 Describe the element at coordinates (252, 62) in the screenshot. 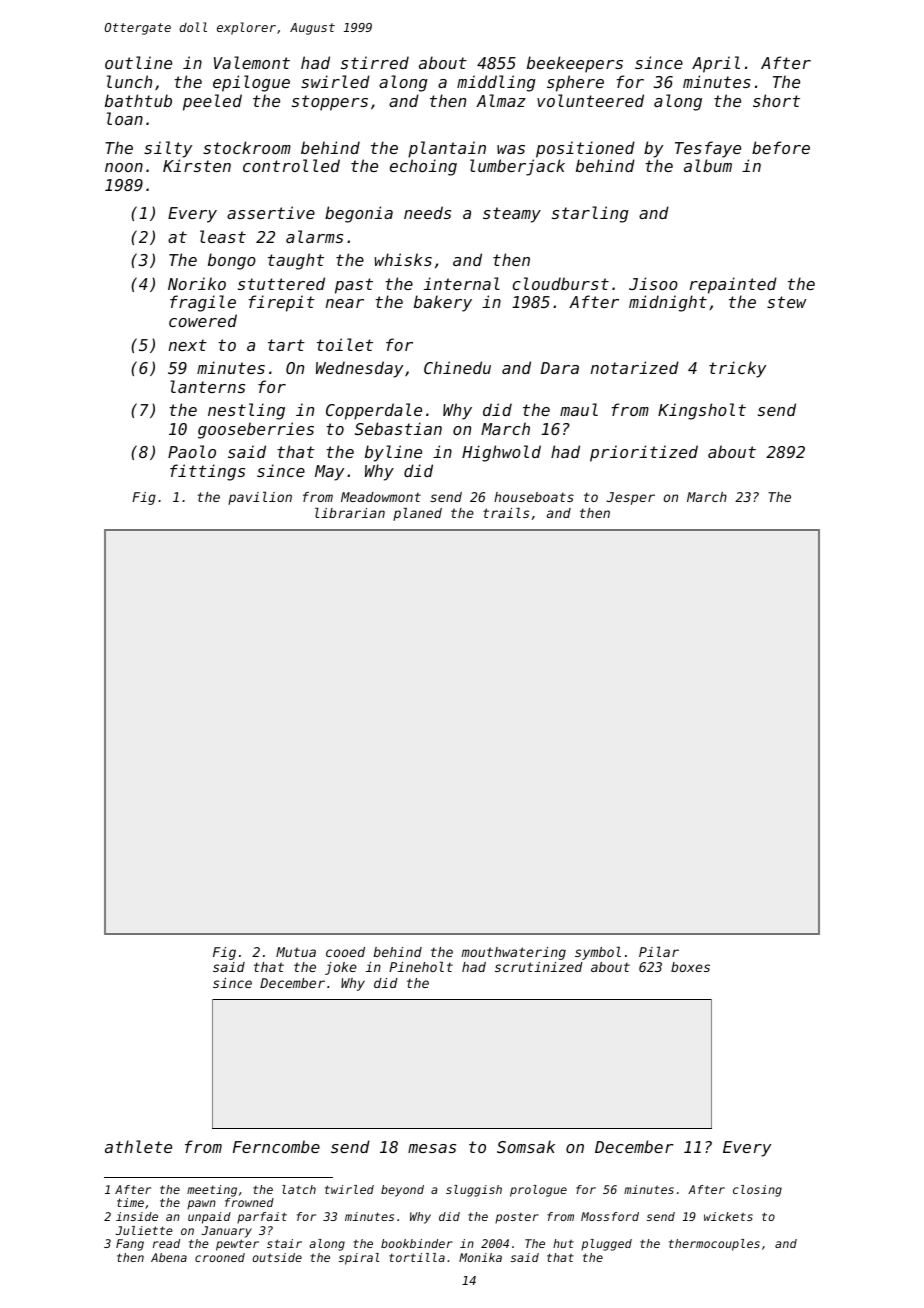

I see `Valemont` at that location.
